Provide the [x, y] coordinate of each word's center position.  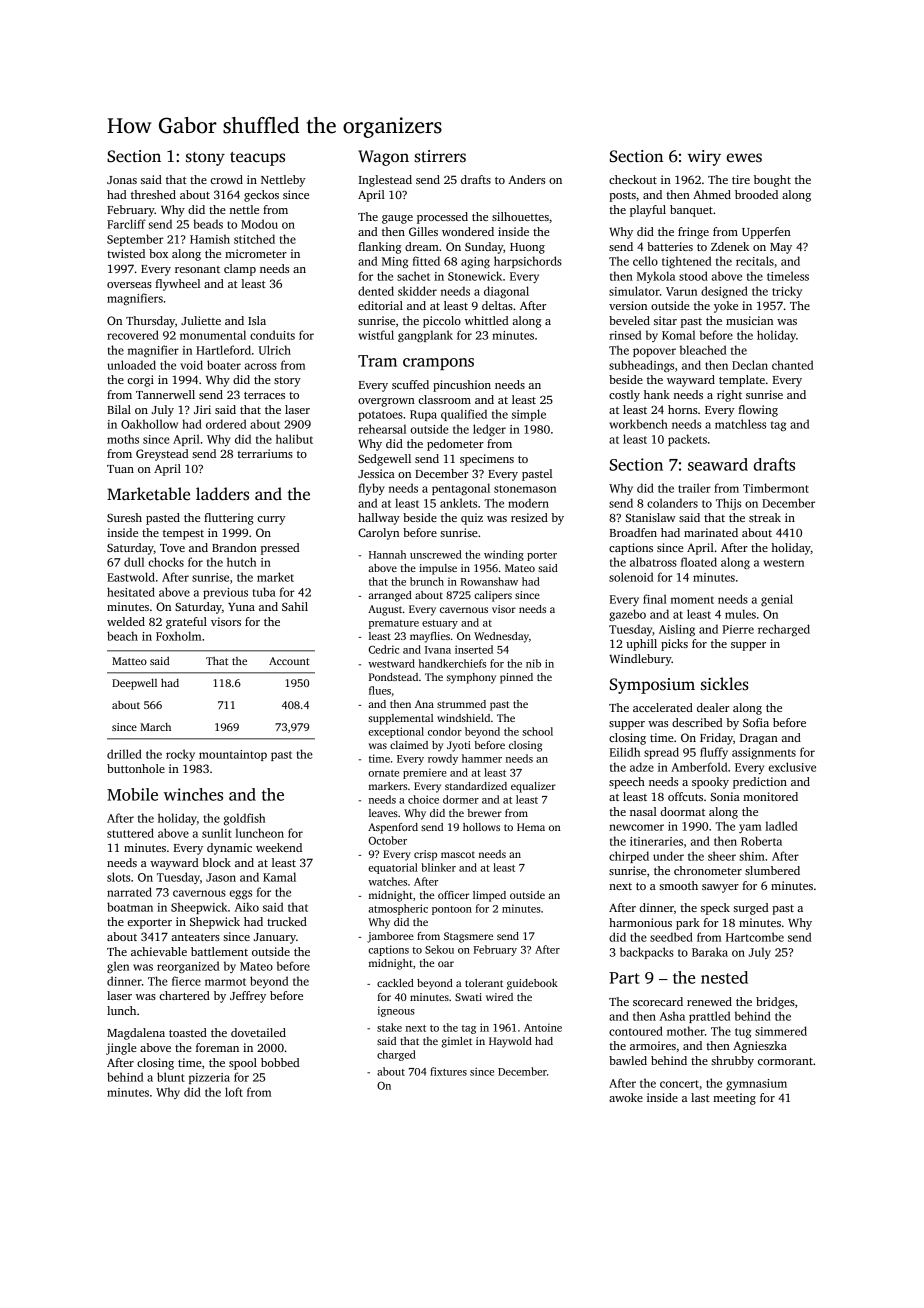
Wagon [383, 158]
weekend [279, 847]
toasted [188, 1032]
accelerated [663, 707]
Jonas [122, 180]
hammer [482, 758]
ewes [744, 158]
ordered [226, 424]
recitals [755, 261]
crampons [438, 364]
